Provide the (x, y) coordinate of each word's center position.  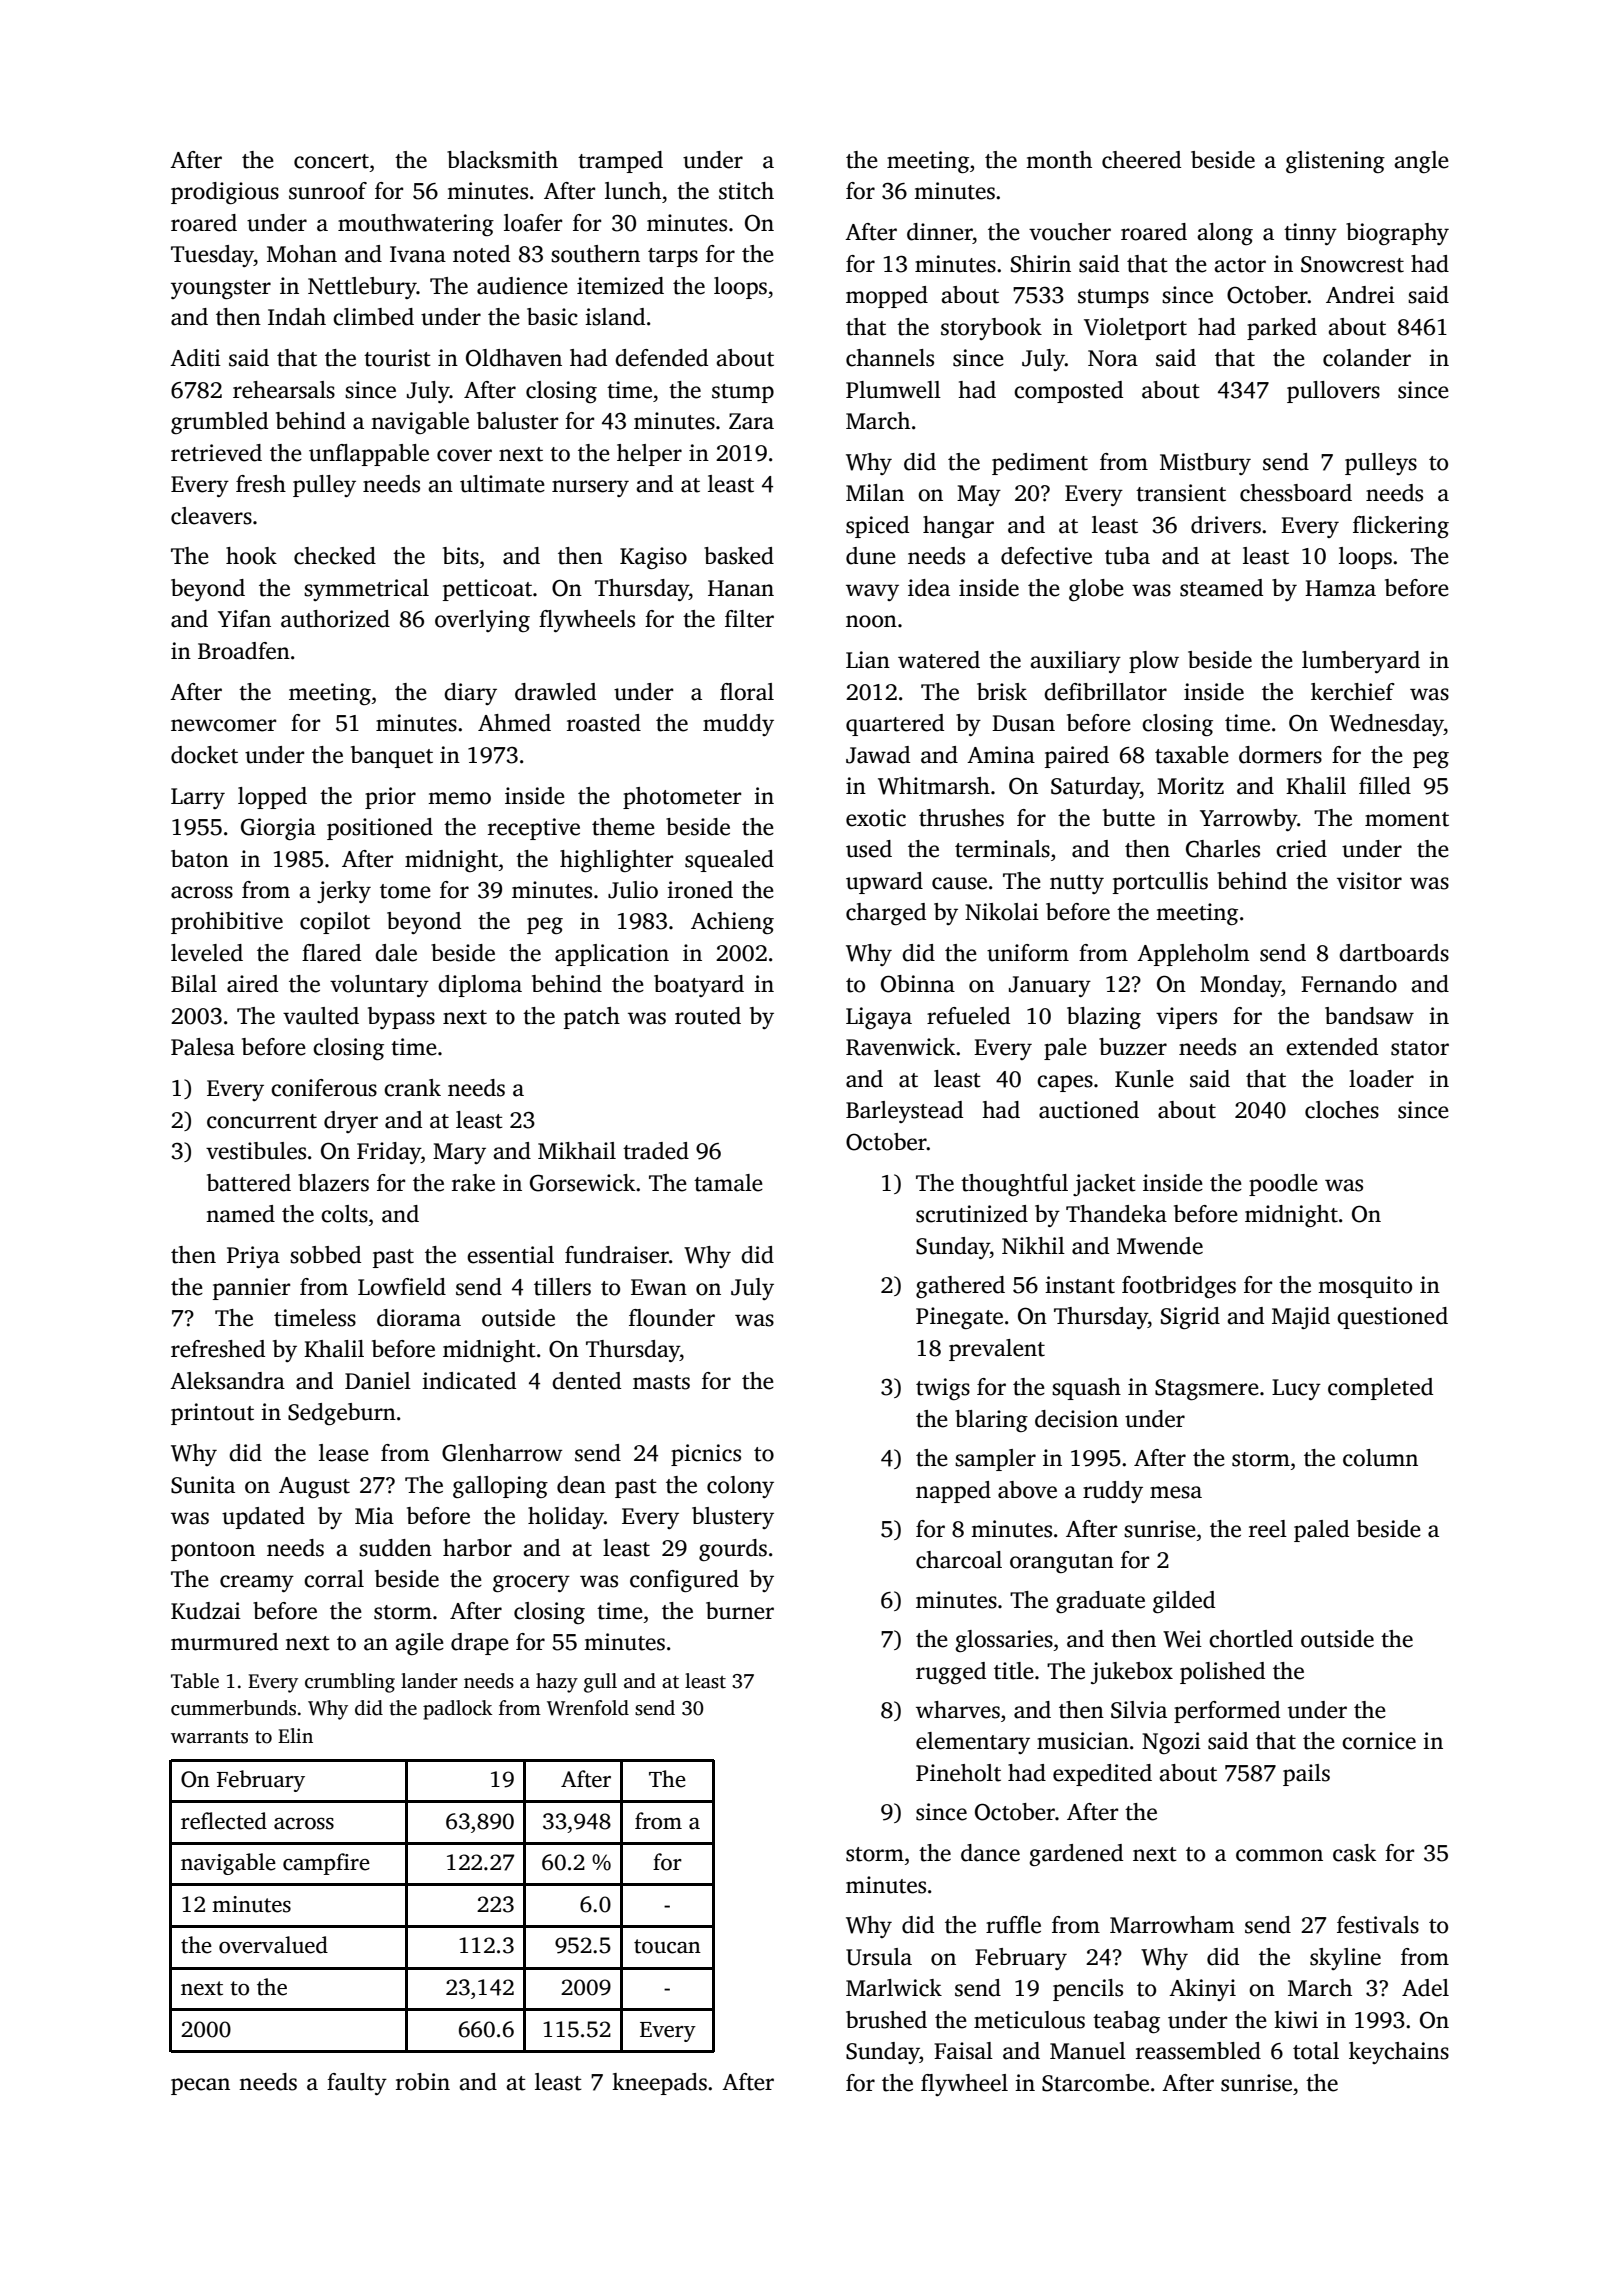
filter (749, 619)
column (1380, 1458)
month (1059, 160)
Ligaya (879, 1018)
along (1225, 234)
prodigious (225, 193)
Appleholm (1193, 955)
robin (423, 2082)
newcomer (223, 725)
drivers (1226, 525)
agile (419, 1644)
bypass (401, 1018)
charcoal (959, 1560)
